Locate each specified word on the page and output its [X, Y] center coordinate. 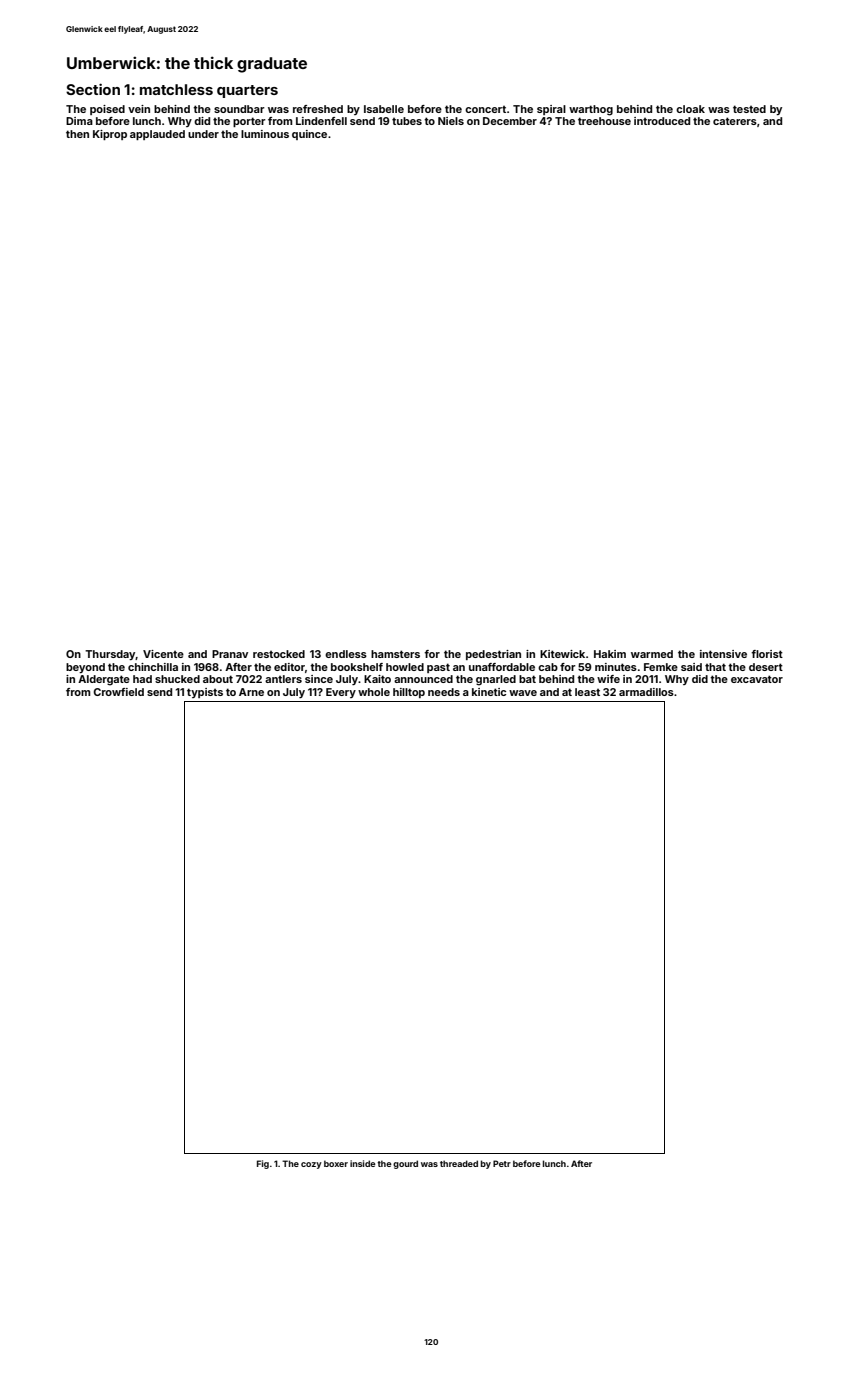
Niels [451, 121]
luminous [265, 134]
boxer [336, 1163]
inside [363, 1163]
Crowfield [119, 692]
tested [749, 109]
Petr [502, 1163]
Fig [263, 1164]
